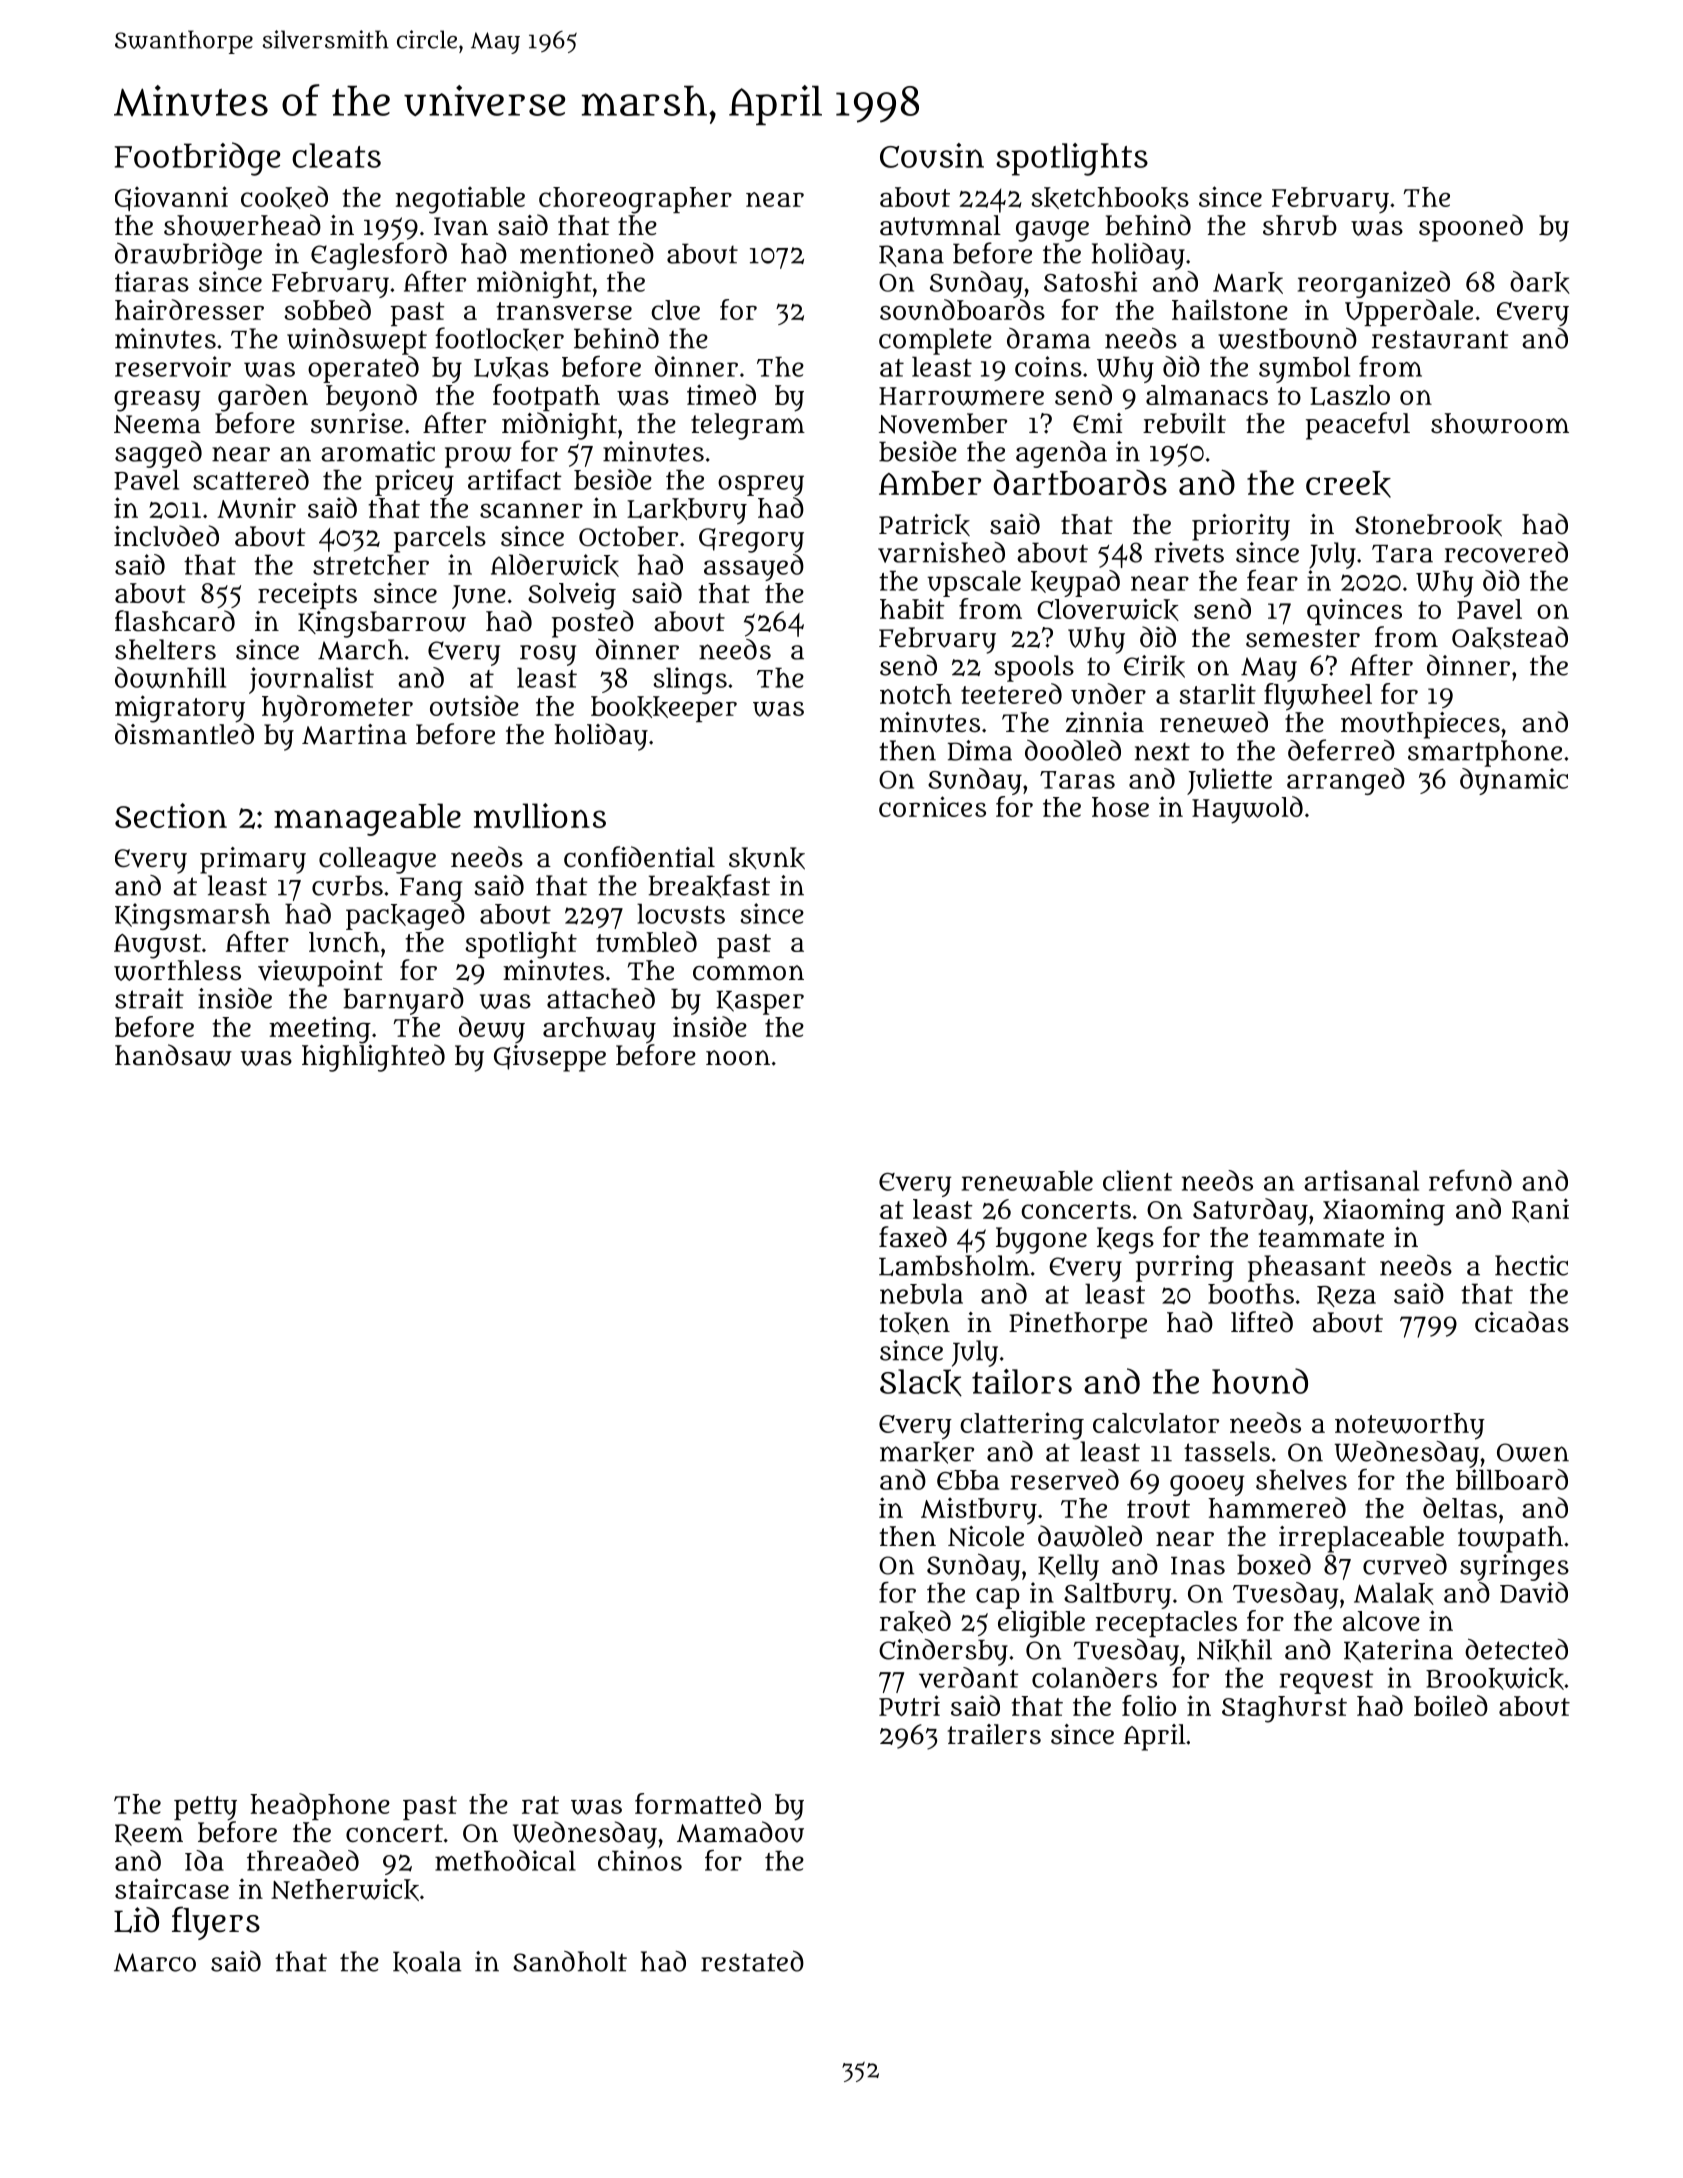  I want to click on handsaw, so click(173, 1055).
